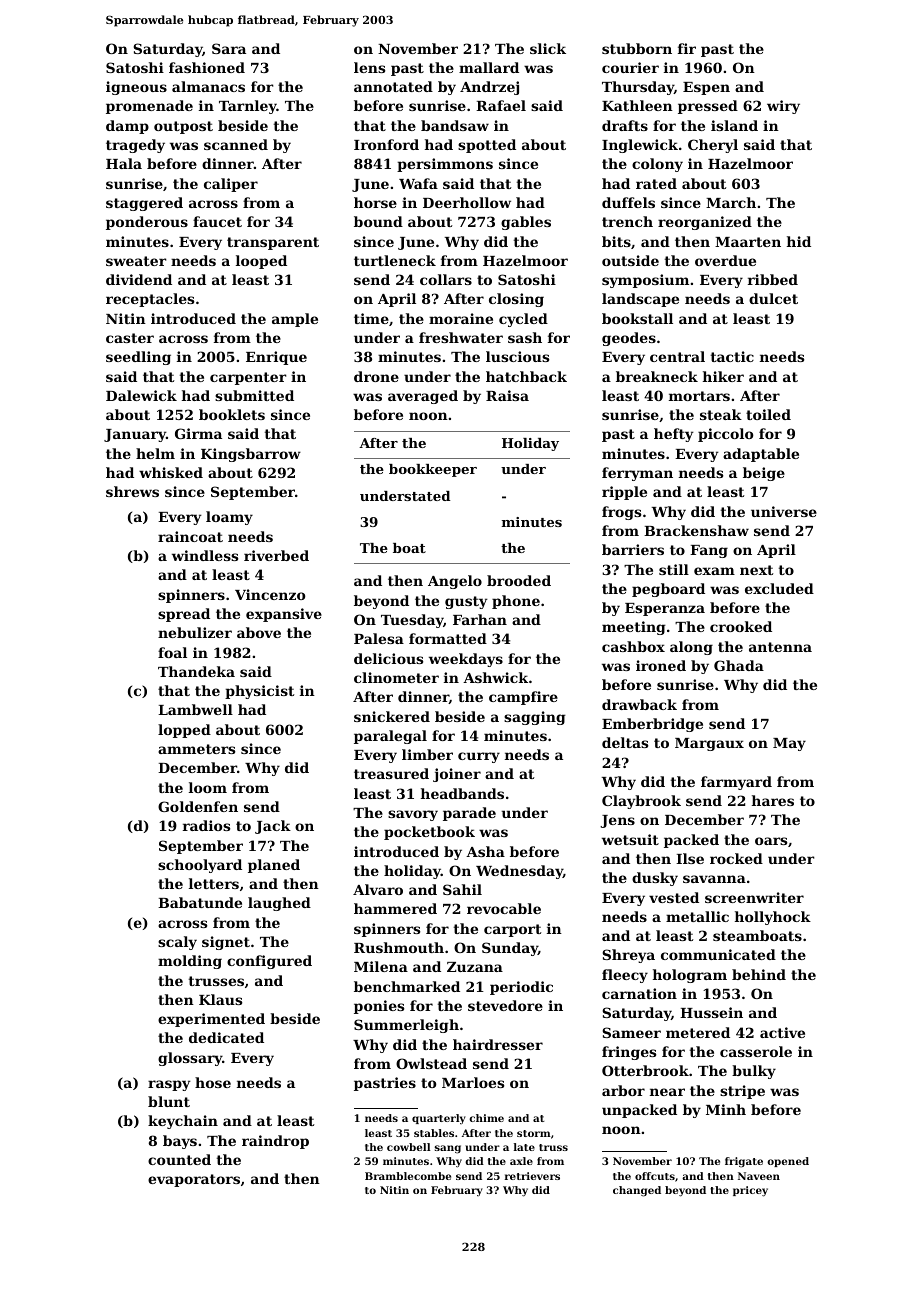 The image size is (924, 1308). I want to click on active, so click(782, 1032).
